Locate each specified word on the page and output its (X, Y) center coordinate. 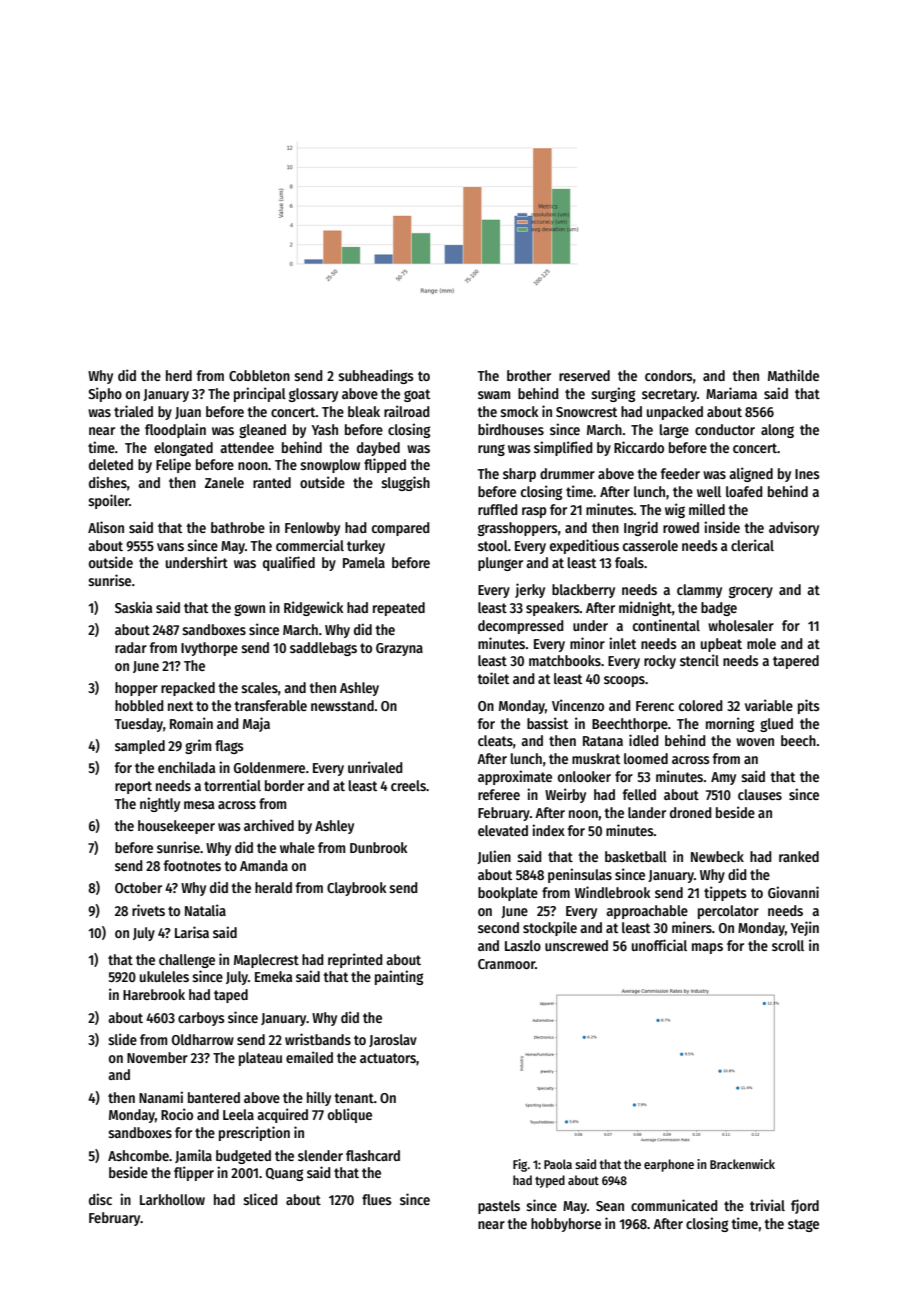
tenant (354, 1098)
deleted (111, 464)
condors (669, 375)
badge (719, 609)
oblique (350, 1115)
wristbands (318, 1039)
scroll (788, 945)
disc (100, 1199)
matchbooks (565, 660)
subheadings (376, 376)
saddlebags (323, 649)
